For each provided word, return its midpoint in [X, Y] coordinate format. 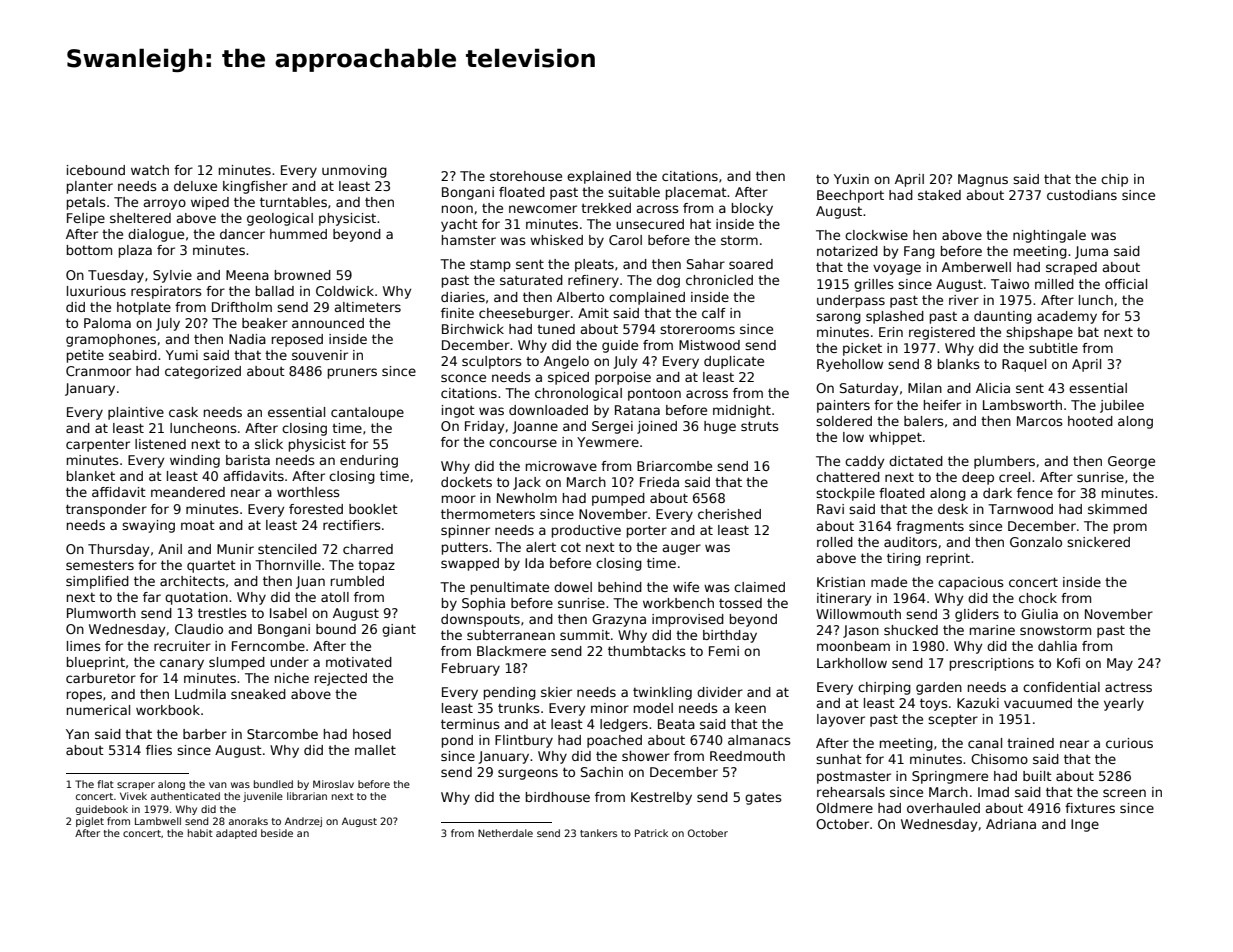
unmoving [354, 171]
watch [150, 170]
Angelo [566, 362]
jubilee [1122, 406]
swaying [148, 526]
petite [85, 356]
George [1131, 462]
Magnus [983, 180]
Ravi [830, 509]
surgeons [528, 774]
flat [105, 784]
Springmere [950, 777]
